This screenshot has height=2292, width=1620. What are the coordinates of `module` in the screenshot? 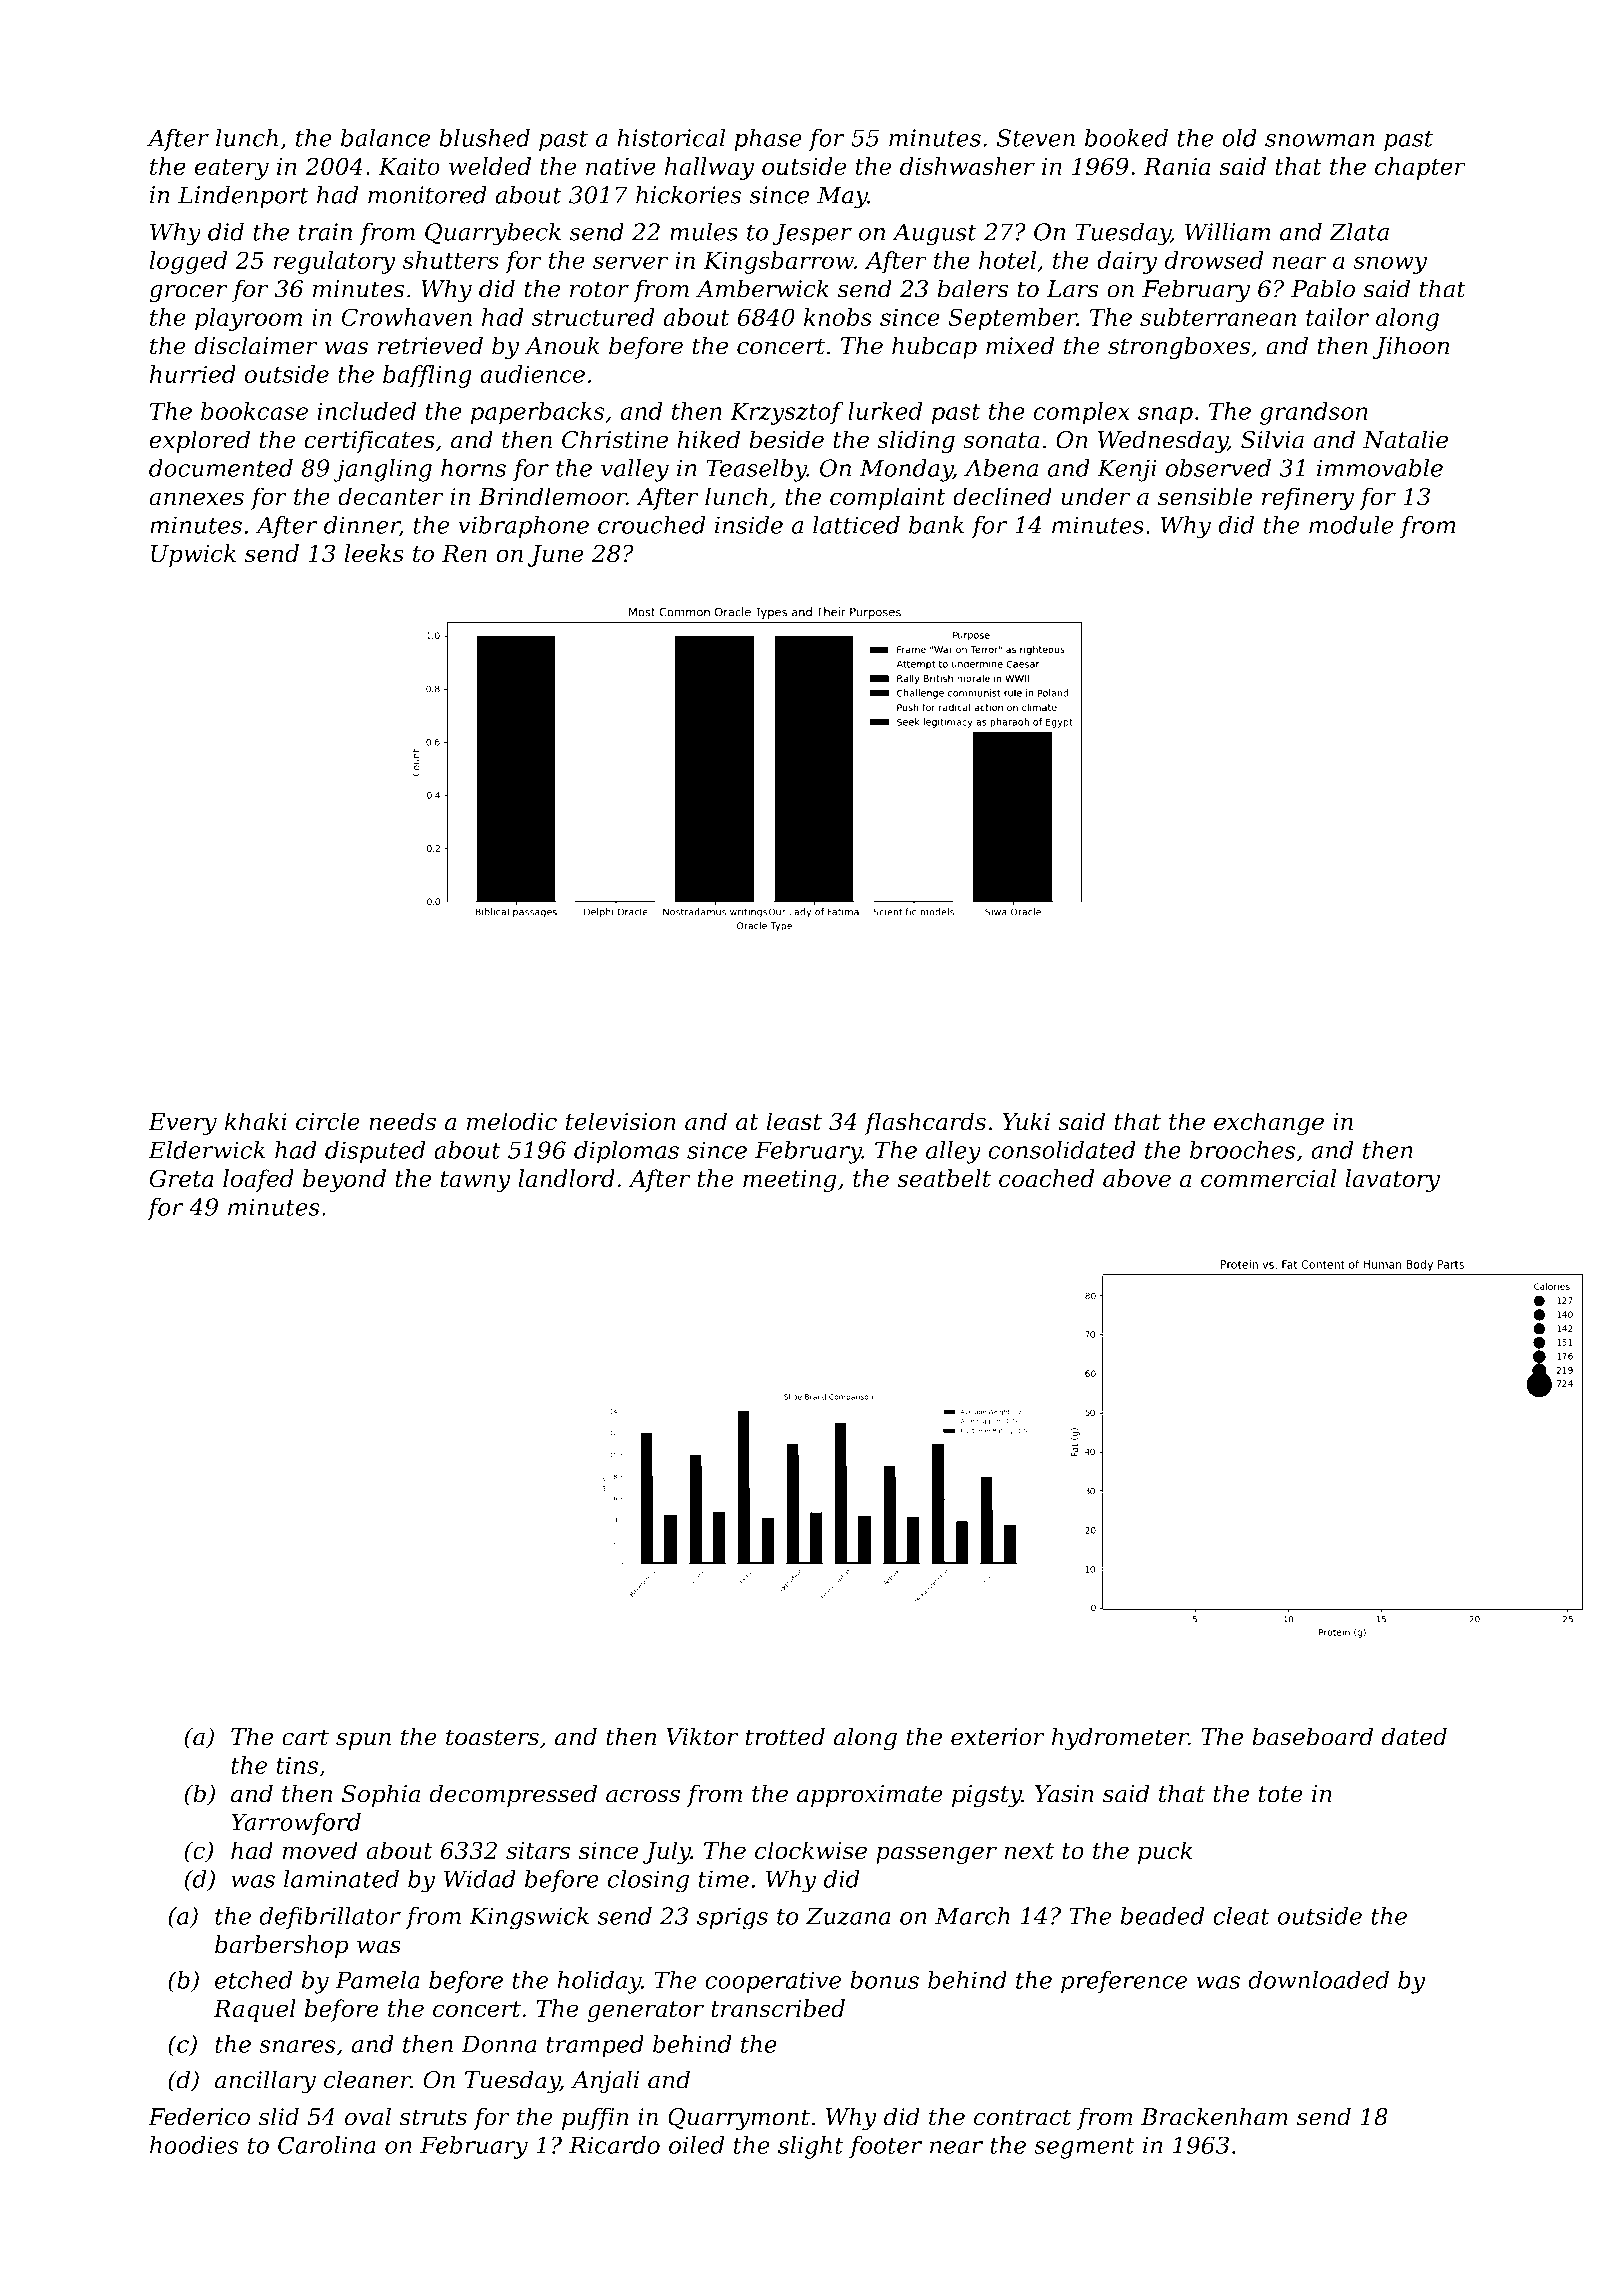 It's located at (1351, 524).
